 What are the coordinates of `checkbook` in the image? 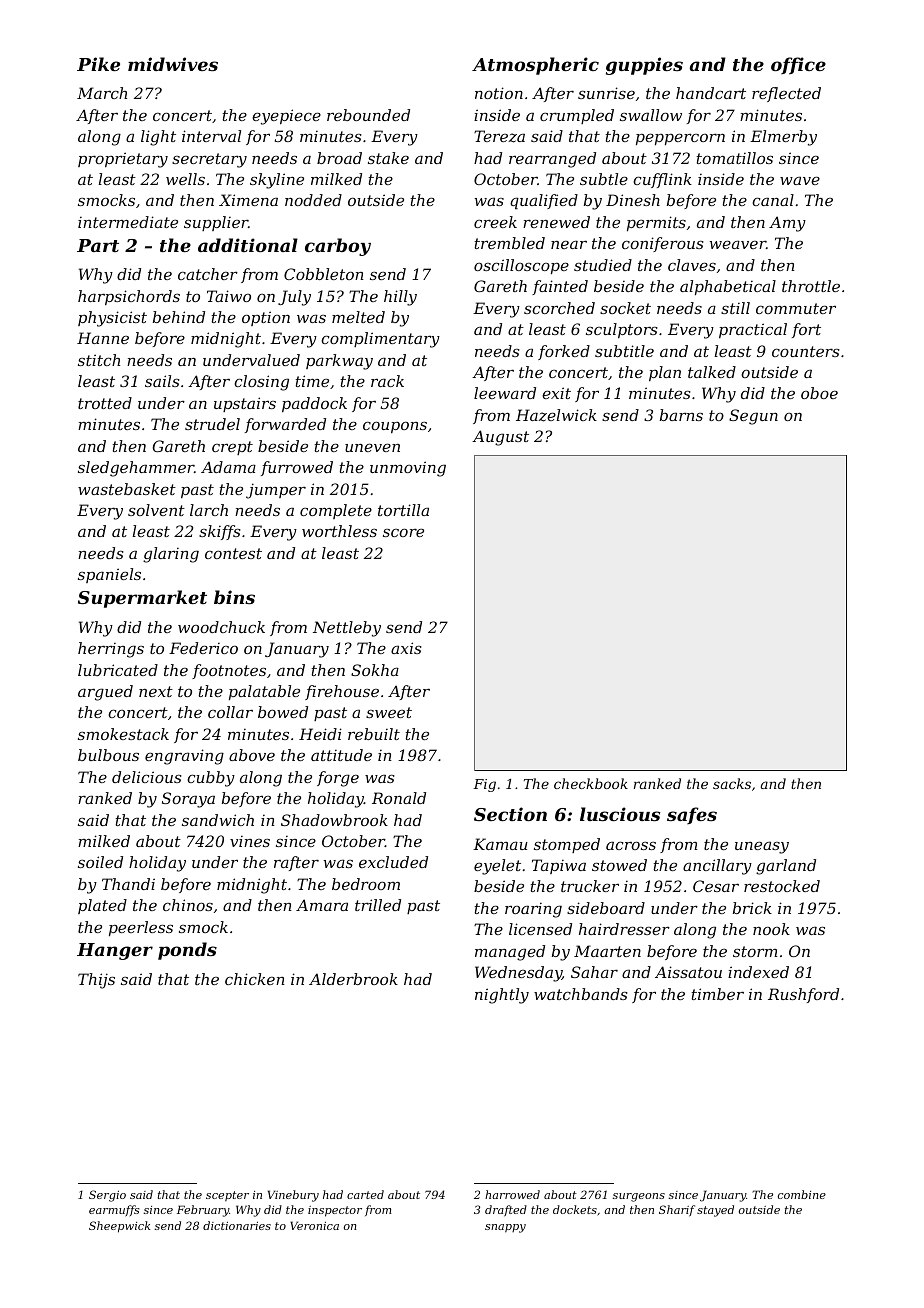 It's located at (591, 783).
